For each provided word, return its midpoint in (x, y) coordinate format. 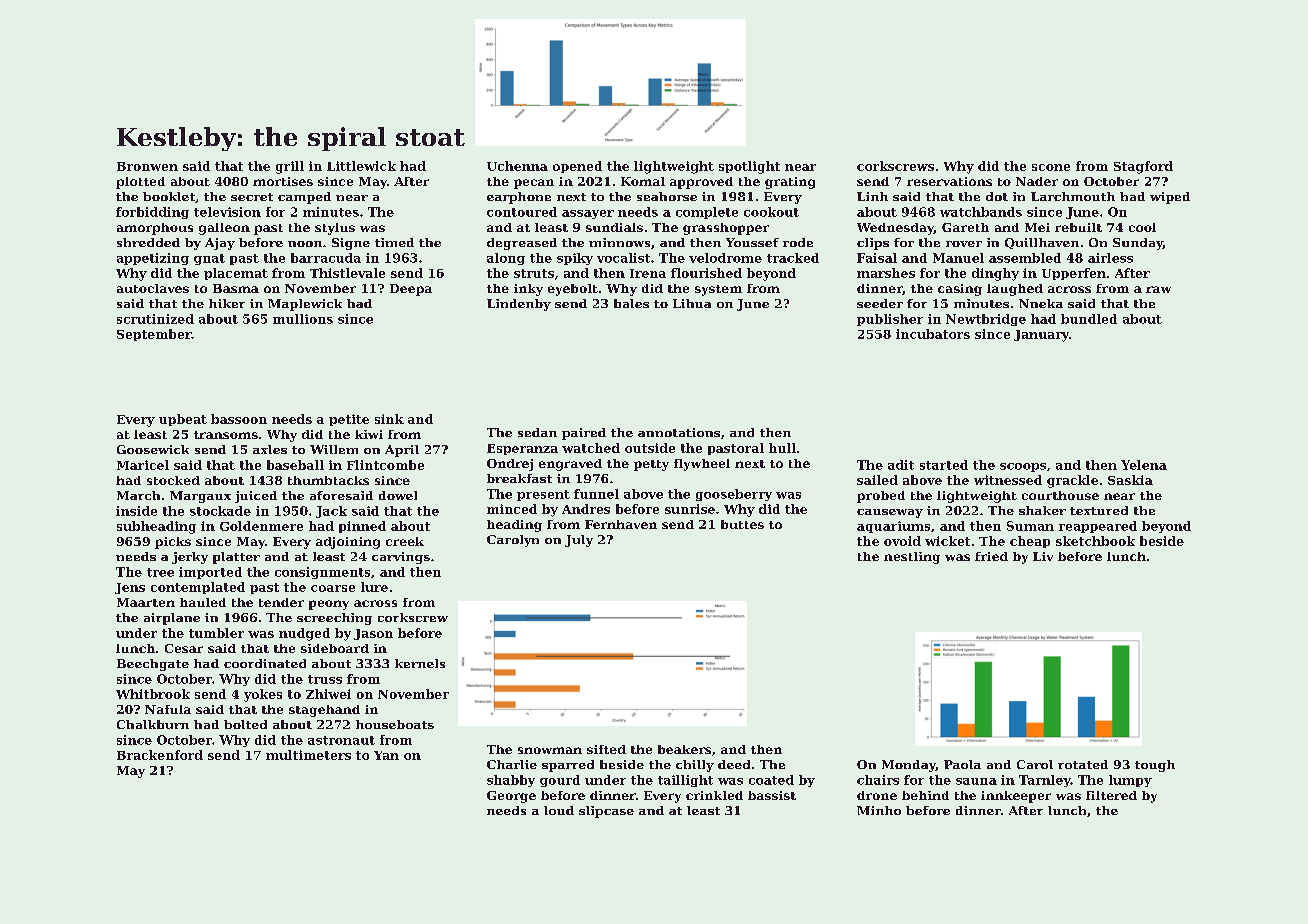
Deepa (411, 290)
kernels (420, 663)
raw (1158, 289)
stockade (220, 511)
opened (577, 167)
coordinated (265, 663)
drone (877, 795)
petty (651, 465)
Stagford (1143, 167)
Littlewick (361, 166)
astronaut (341, 740)
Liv (1043, 556)
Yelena (1144, 465)
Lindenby (519, 305)
